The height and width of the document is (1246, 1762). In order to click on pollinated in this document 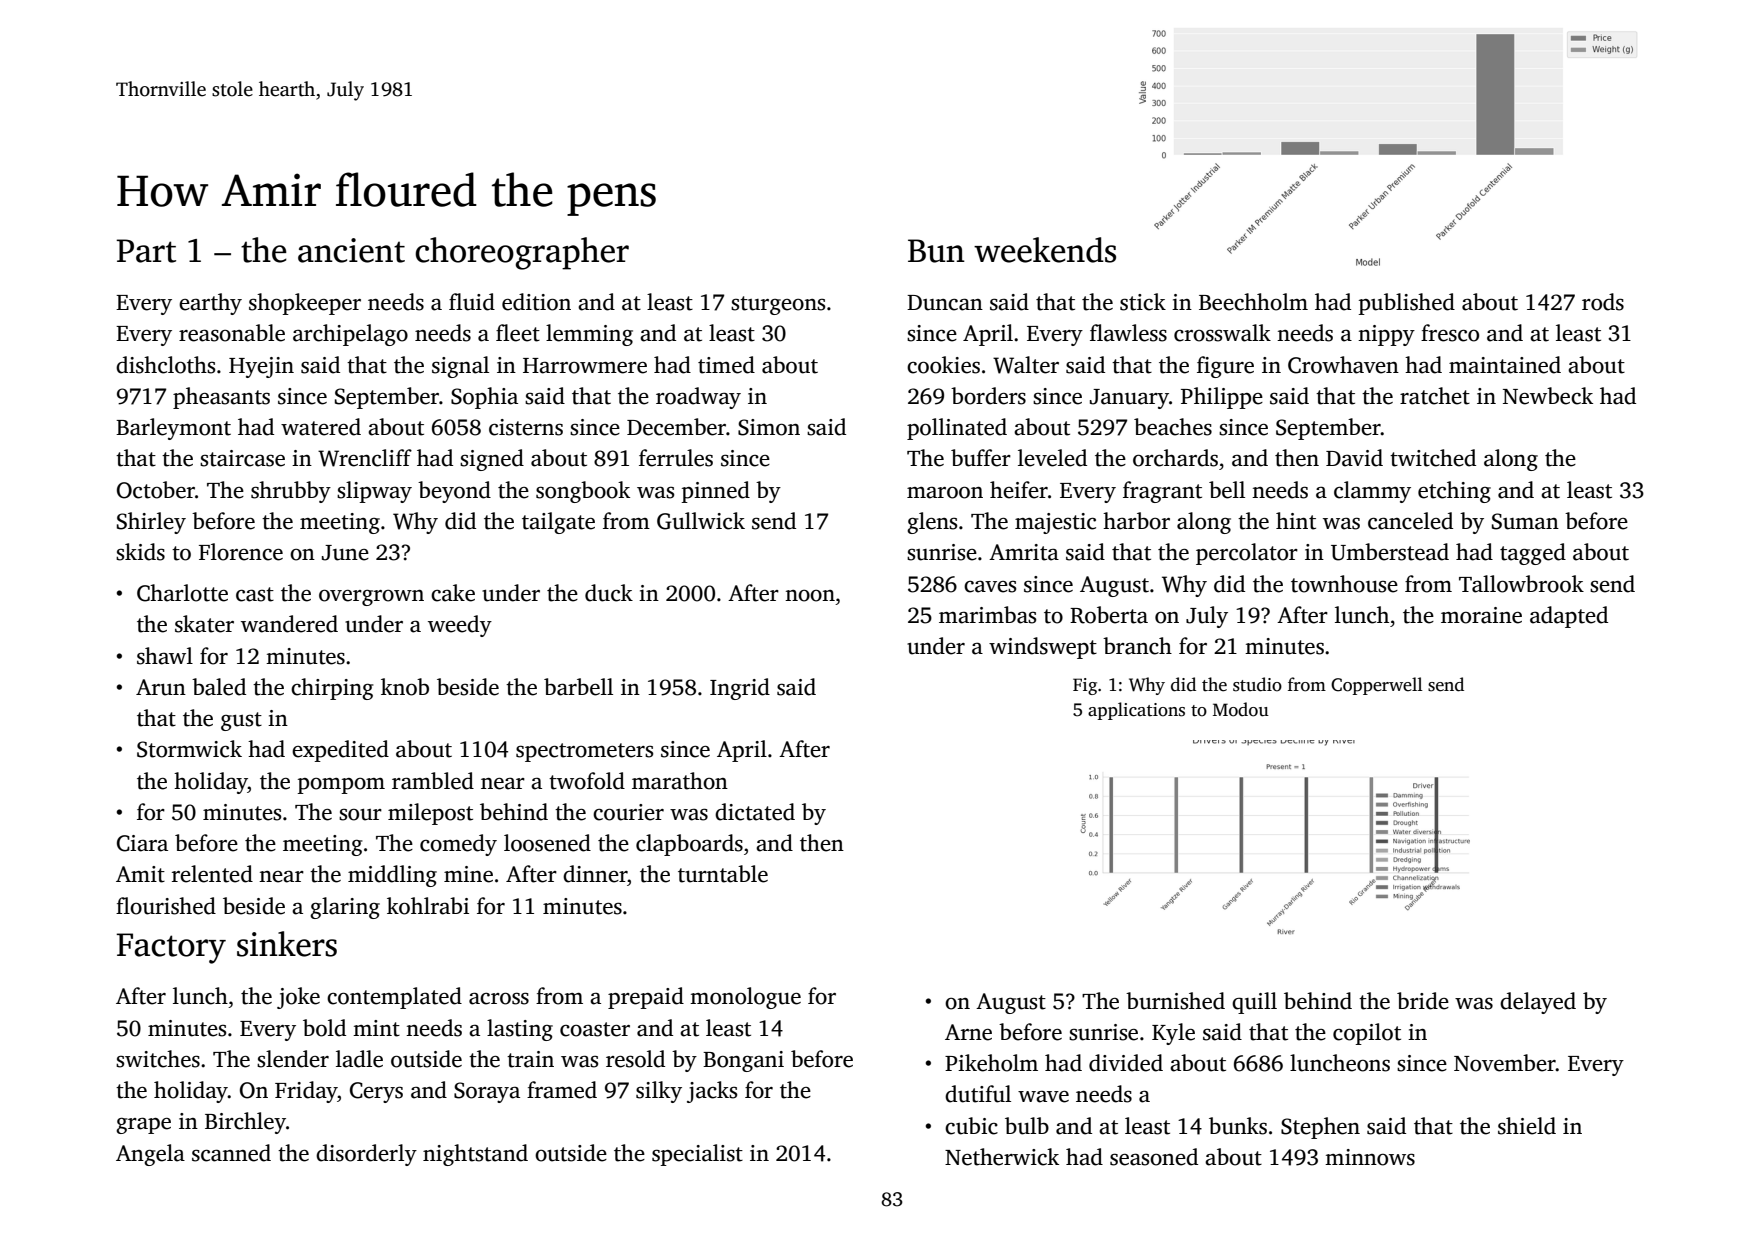, I will do `click(957, 429)`.
